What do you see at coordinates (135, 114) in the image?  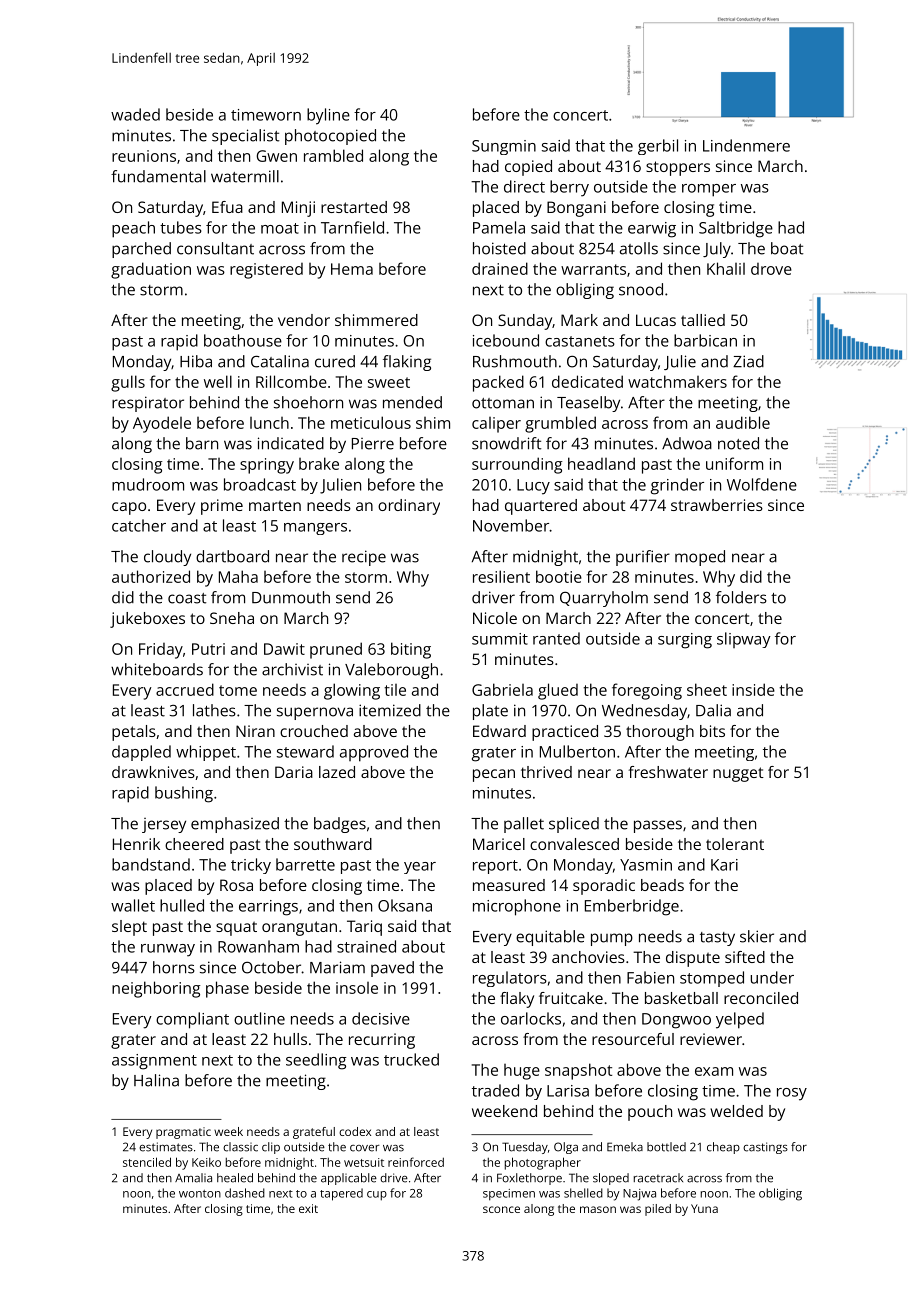 I see `waded` at bounding box center [135, 114].
